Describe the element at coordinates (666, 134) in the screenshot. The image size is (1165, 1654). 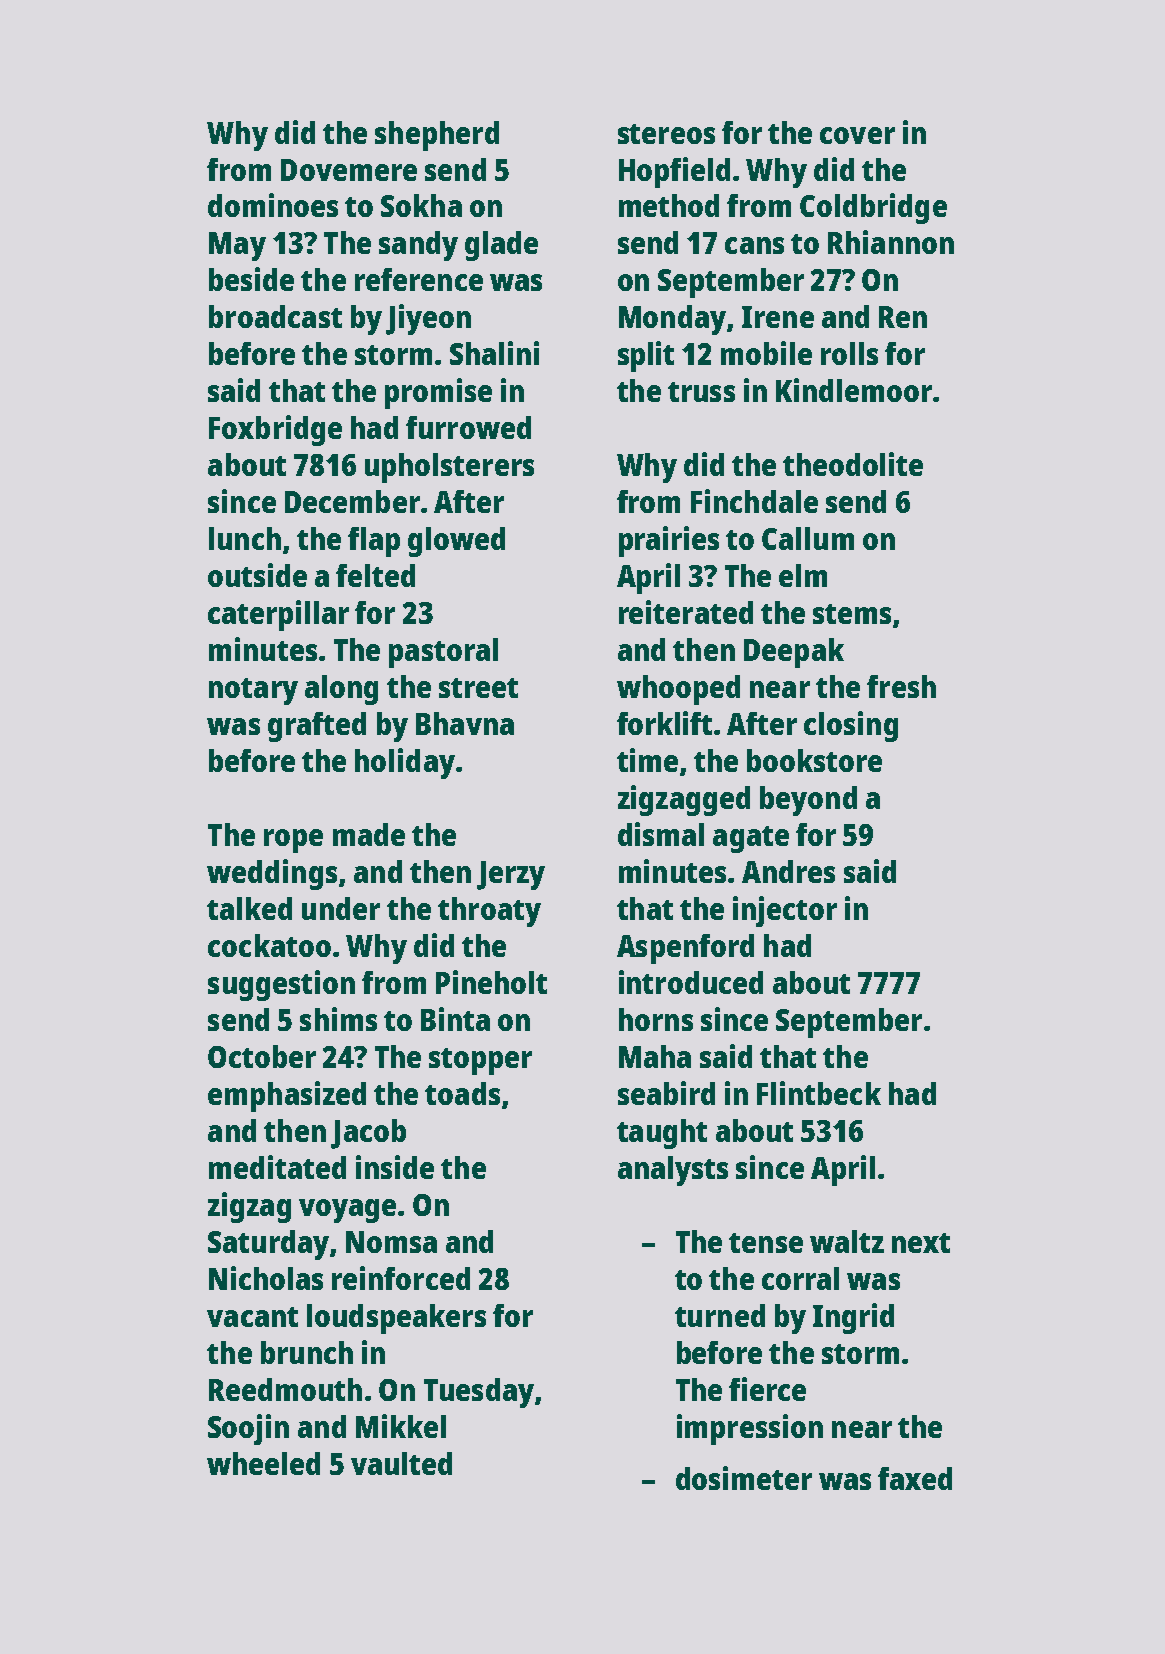
I see `stereos` at that location.
